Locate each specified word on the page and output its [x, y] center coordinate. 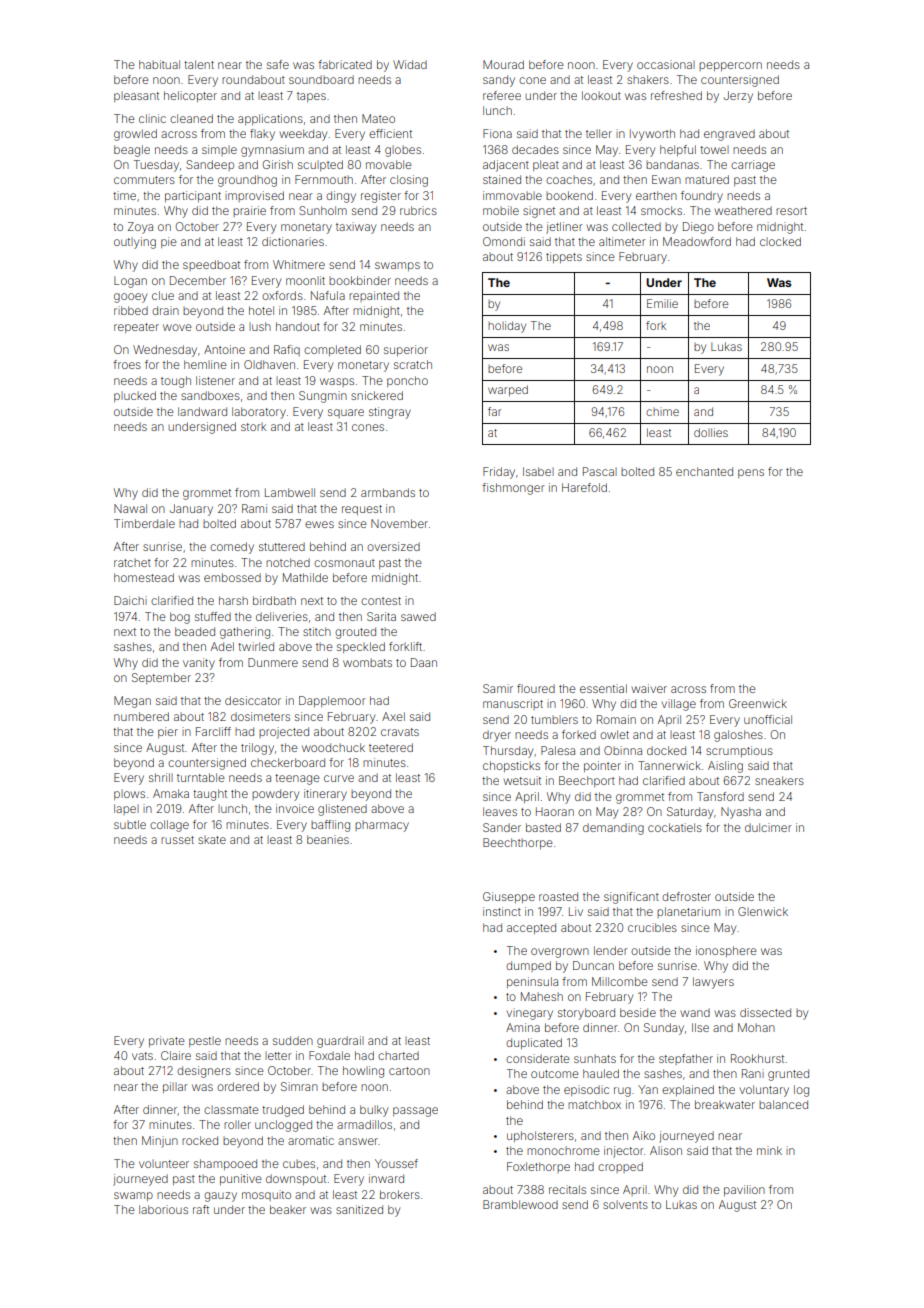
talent [199, 64]
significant [631, 898]
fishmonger [513, 489]
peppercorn [730, 66]
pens [751, 473]
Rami [254, 508]
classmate [231, 1110]
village [679, 705]
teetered [391, 747]
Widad [410, 64]
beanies [328, 839]
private [167, 1041]
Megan [132, 702]
